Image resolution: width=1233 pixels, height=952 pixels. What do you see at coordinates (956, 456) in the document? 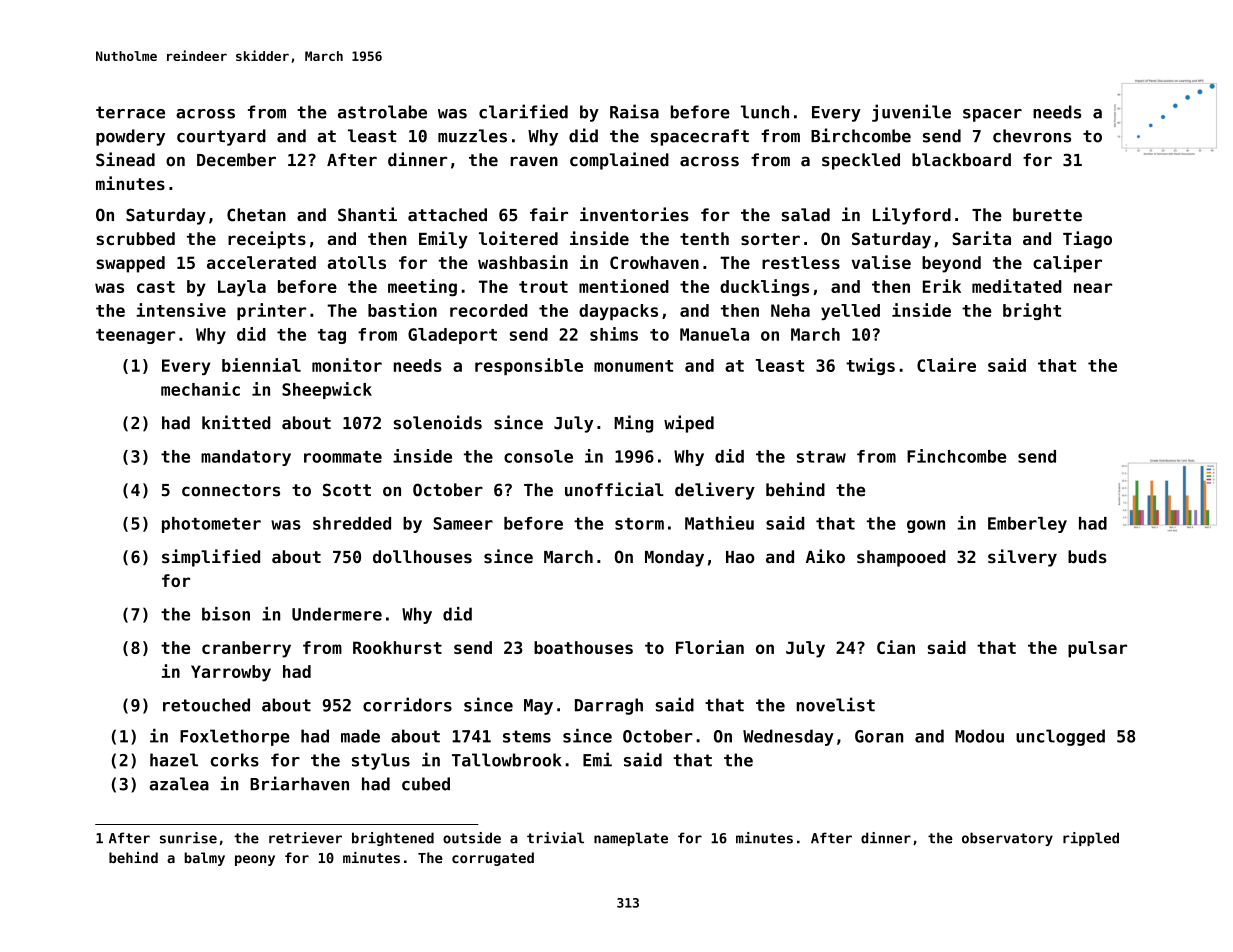
I see `Finchcombe` at bounding box center [956, 456].
